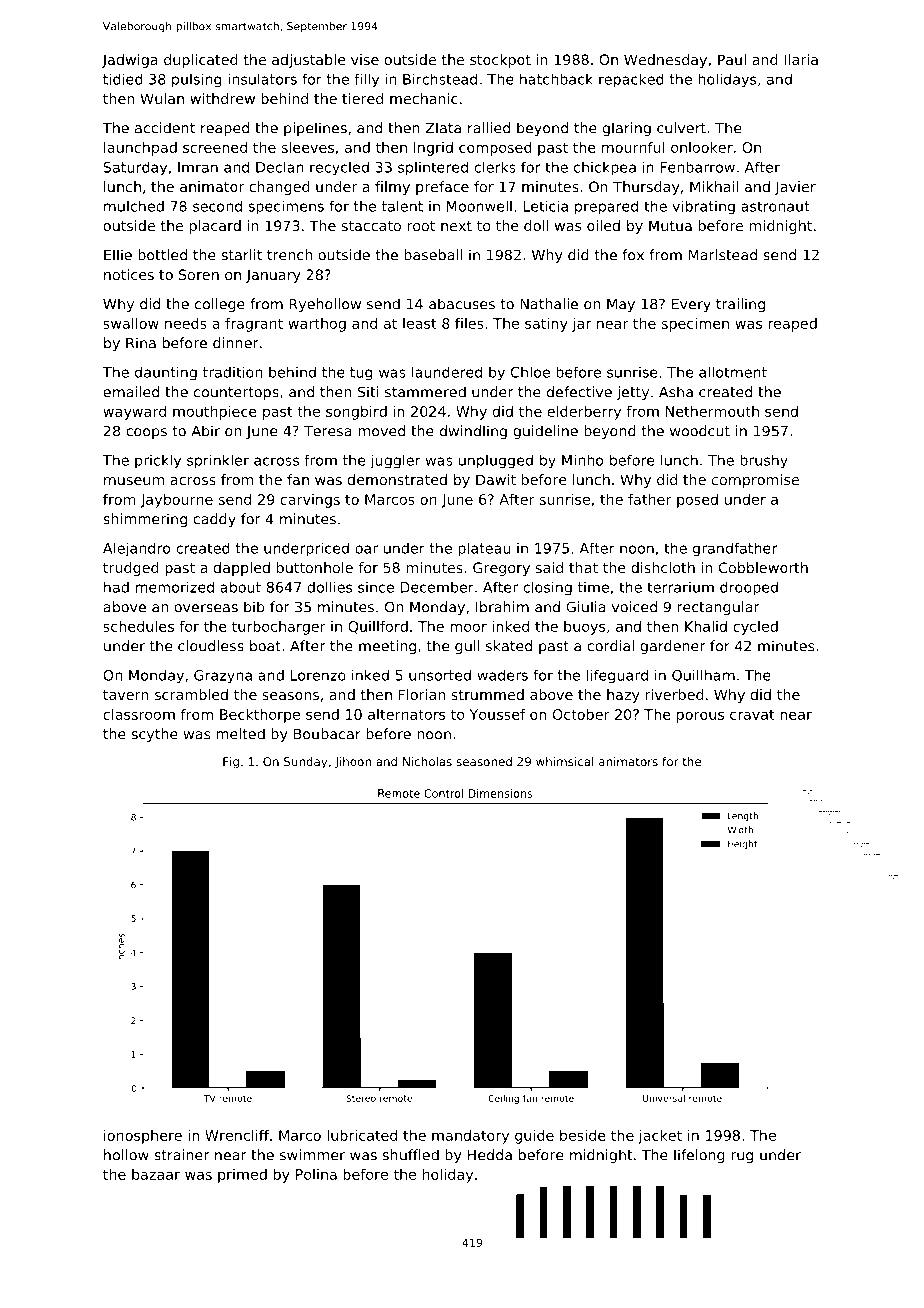  What do you see at coordinates (700, 717) in the screenshot?
I see `porous` at bounding box center [700, 717].
